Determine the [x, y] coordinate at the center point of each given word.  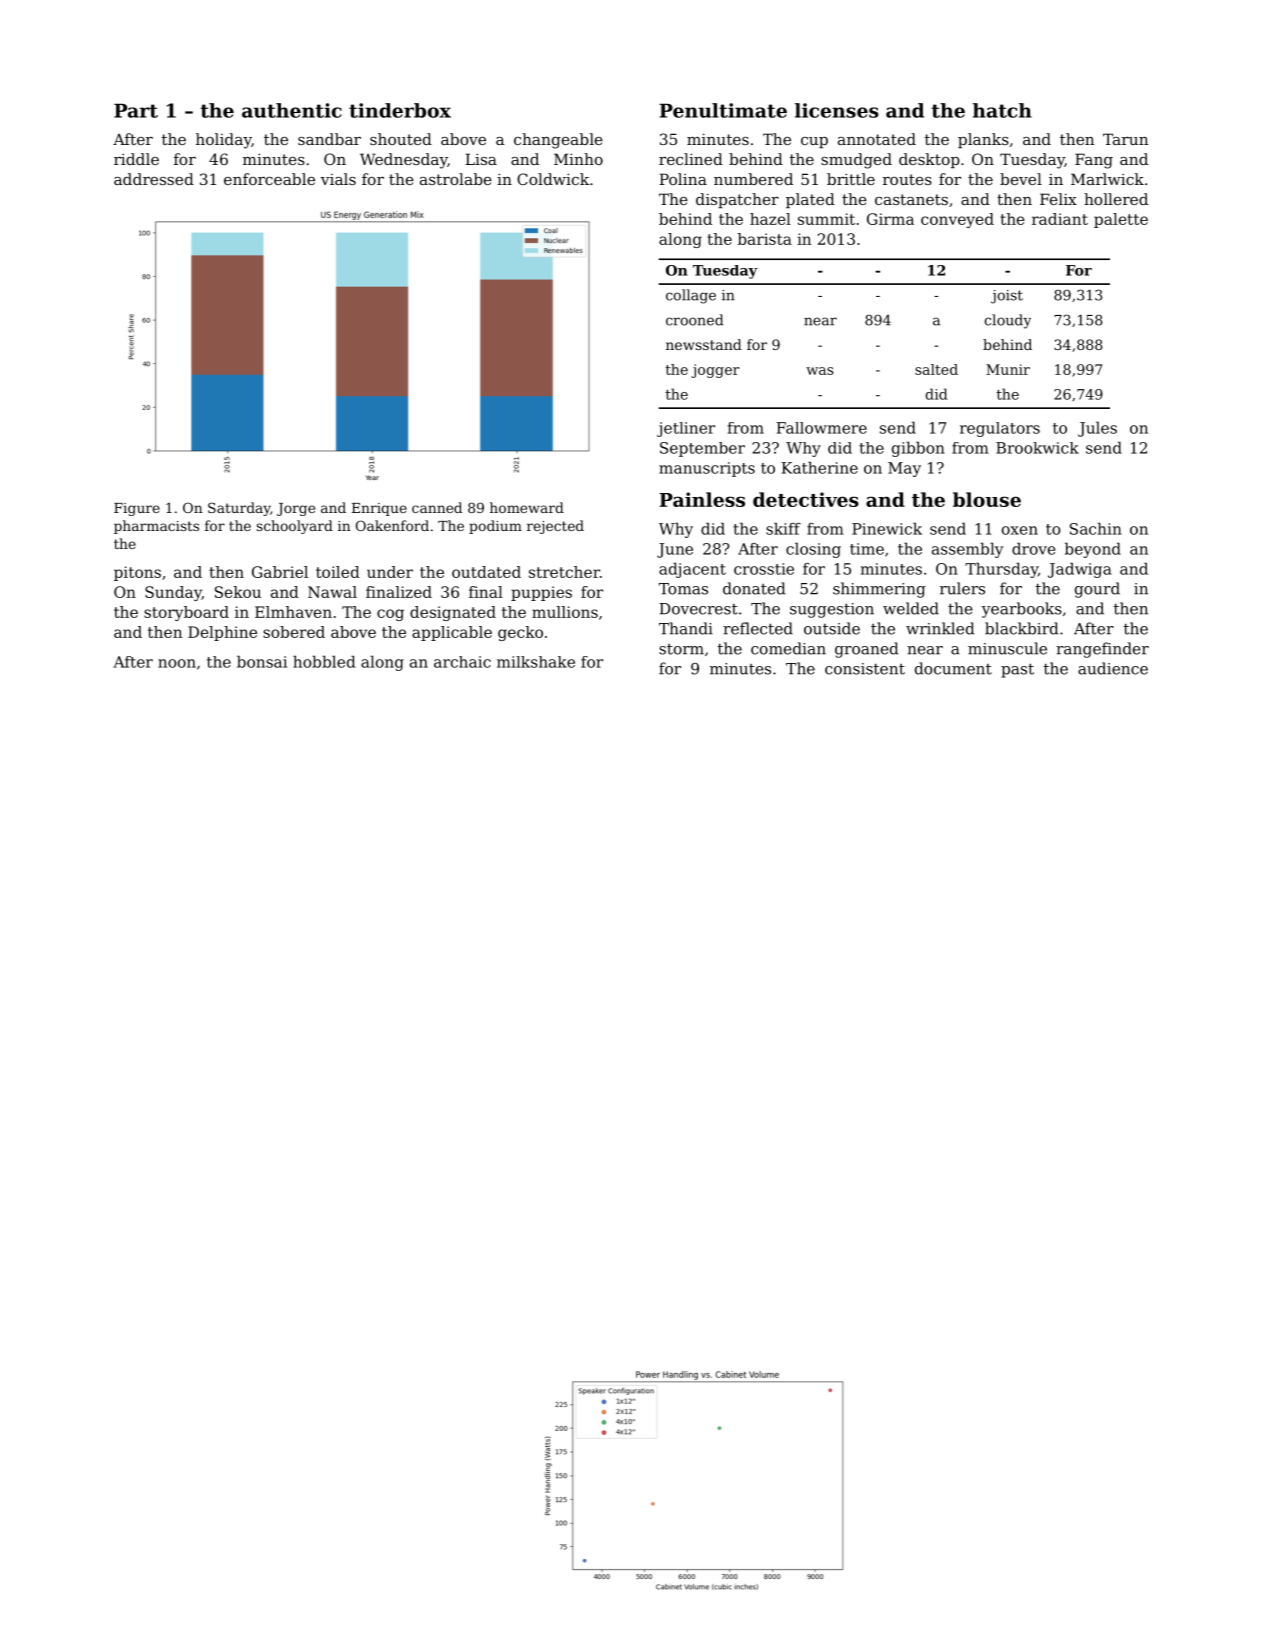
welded [911, 608]
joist [1007, 297]
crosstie [764, 569]
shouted [401, 139]
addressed [154, 179]
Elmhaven [293, 612]
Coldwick [553, 179]
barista [765, 239]
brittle [851, 179]
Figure [137, 509]
